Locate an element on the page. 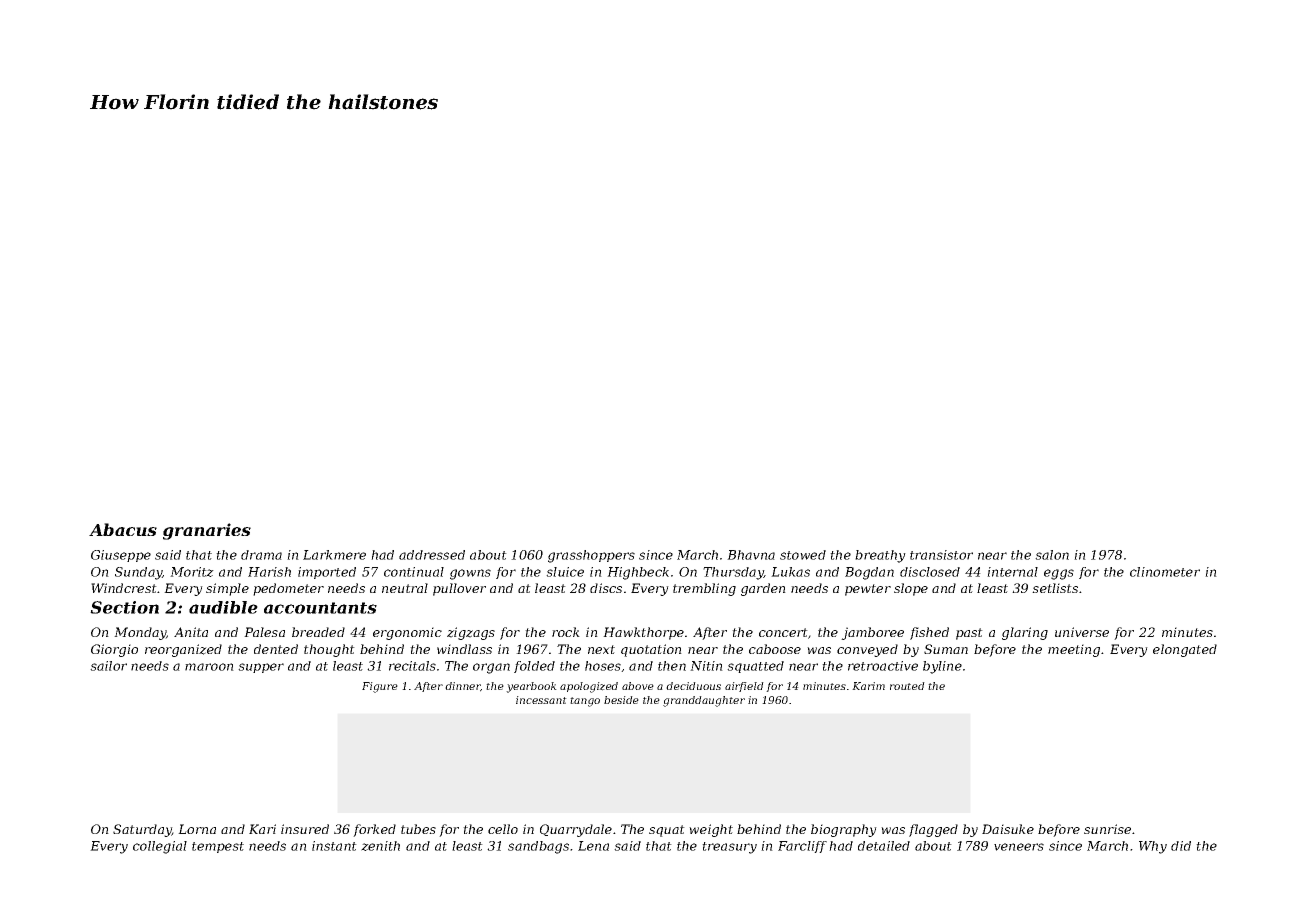  universe is located at coordinates (1082, 632).
